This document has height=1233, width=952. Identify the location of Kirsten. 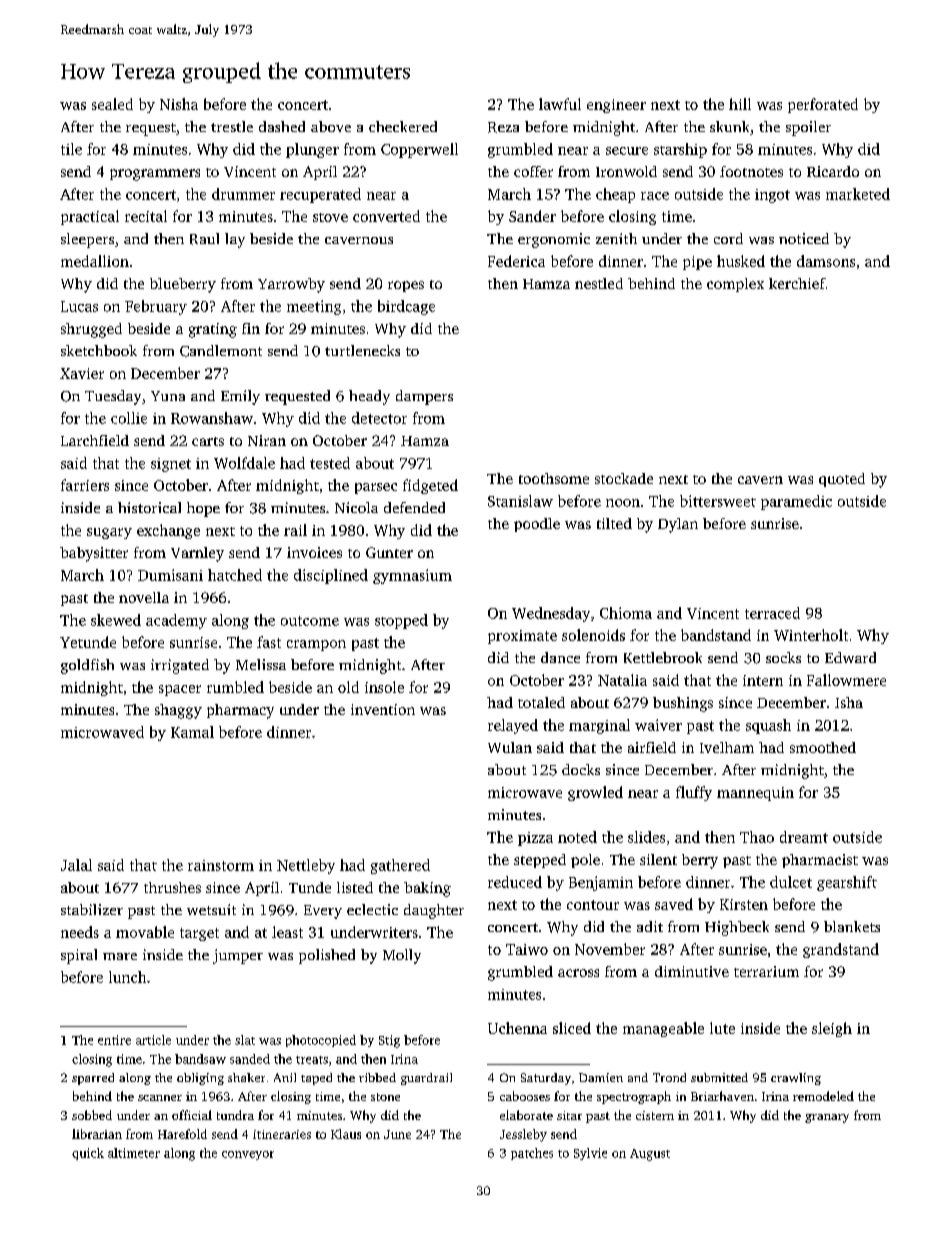
(744, 904).
